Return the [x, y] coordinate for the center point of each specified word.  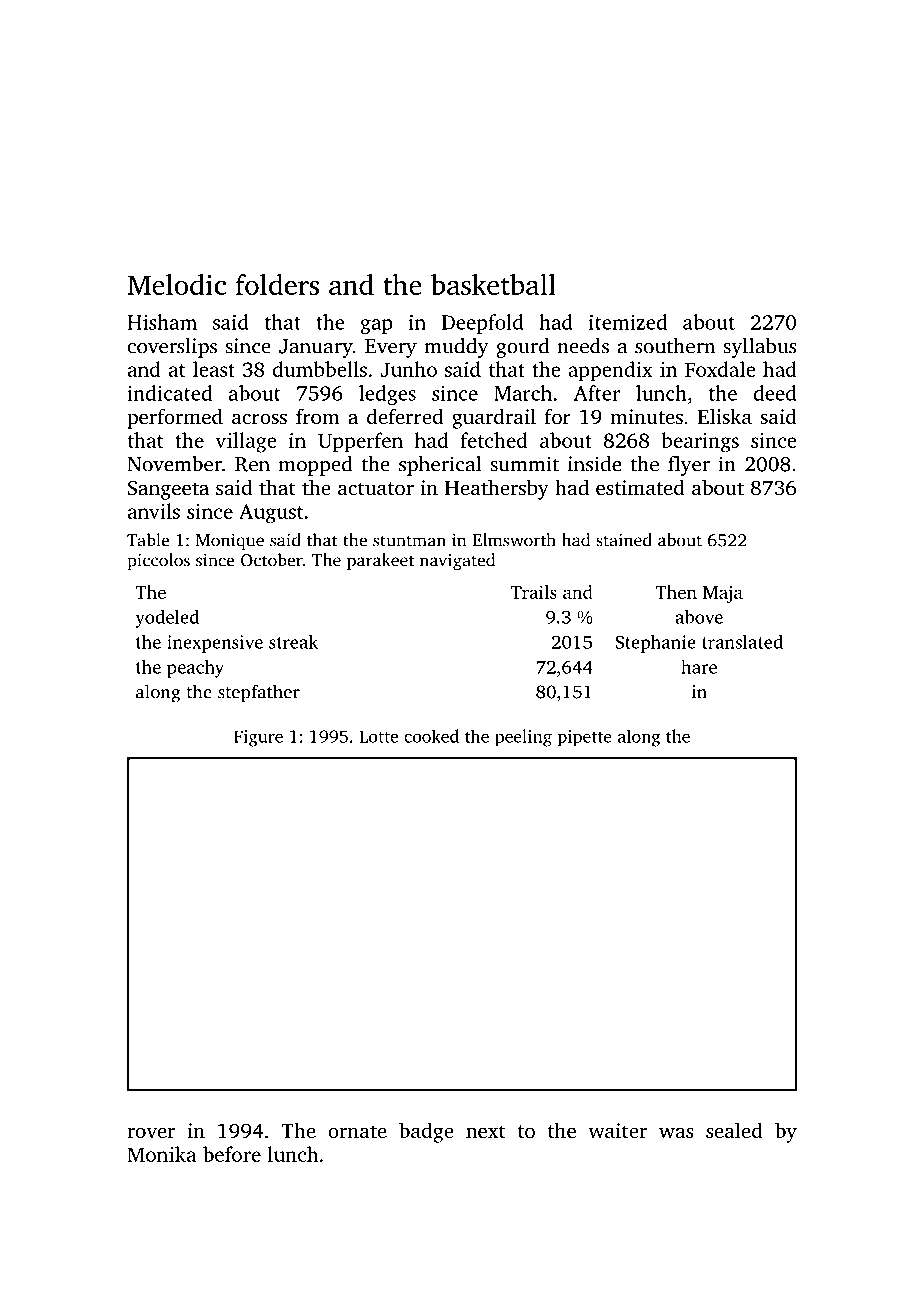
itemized [628, 322]
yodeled [167, 619]
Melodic [177, 284]
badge [426, 1132]
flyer [689, 466]
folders [277, 284]
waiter [617, 1130]
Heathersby [497, 489]
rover [151, 1132]
